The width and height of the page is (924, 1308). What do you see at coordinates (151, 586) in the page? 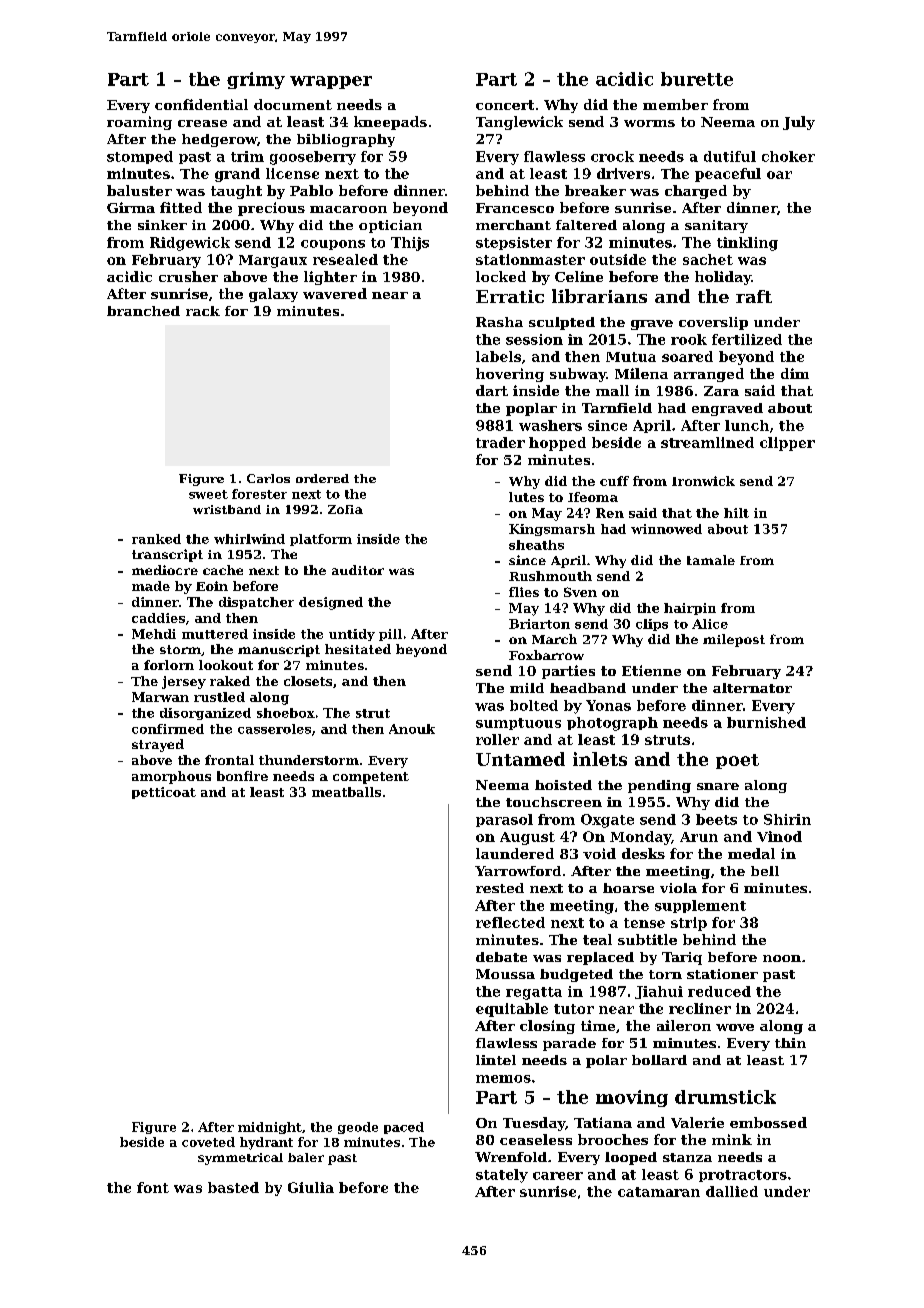
I see `made` at bounding box center [151, 586].
